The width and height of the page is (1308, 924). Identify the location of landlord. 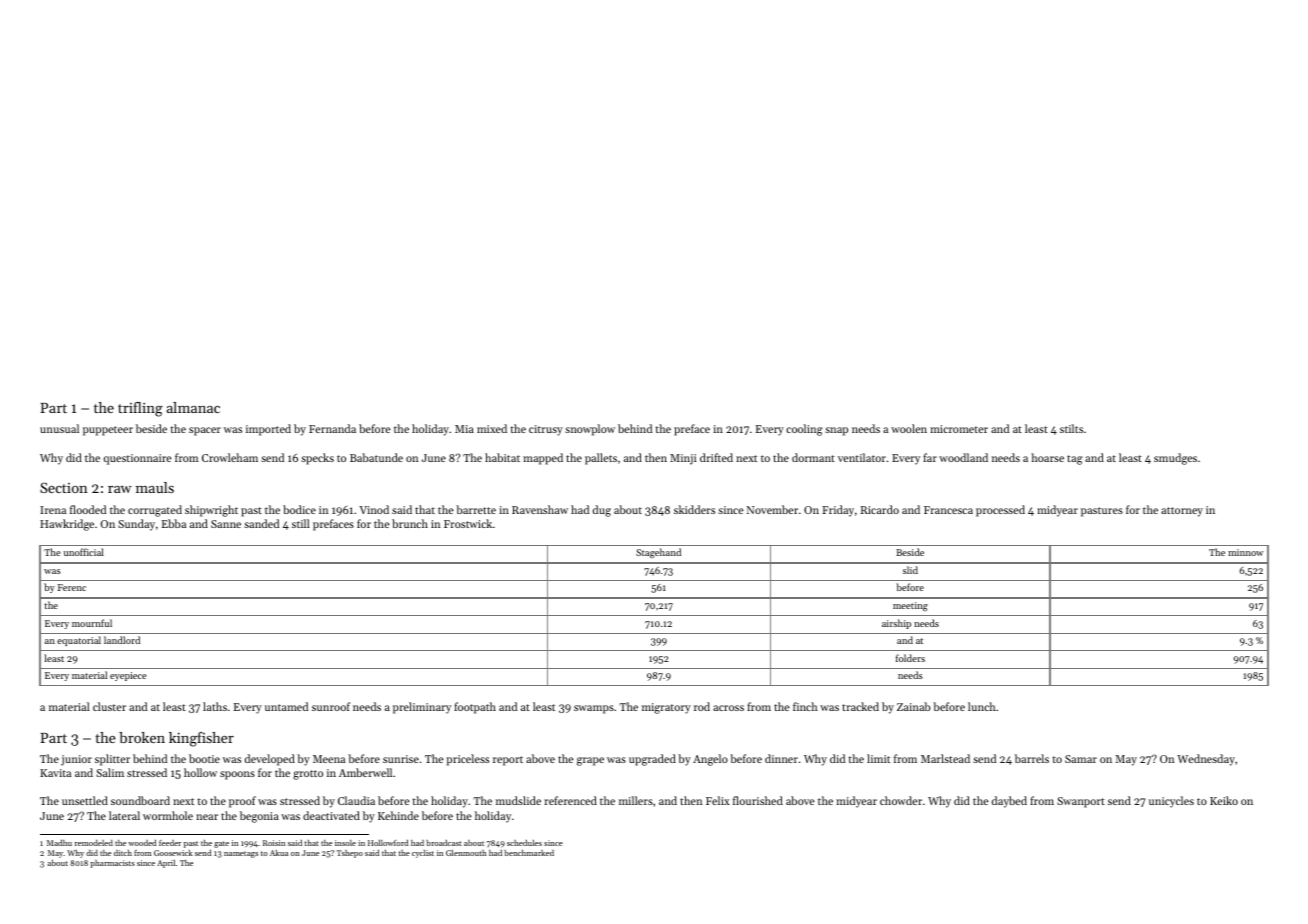
(122, 640).
